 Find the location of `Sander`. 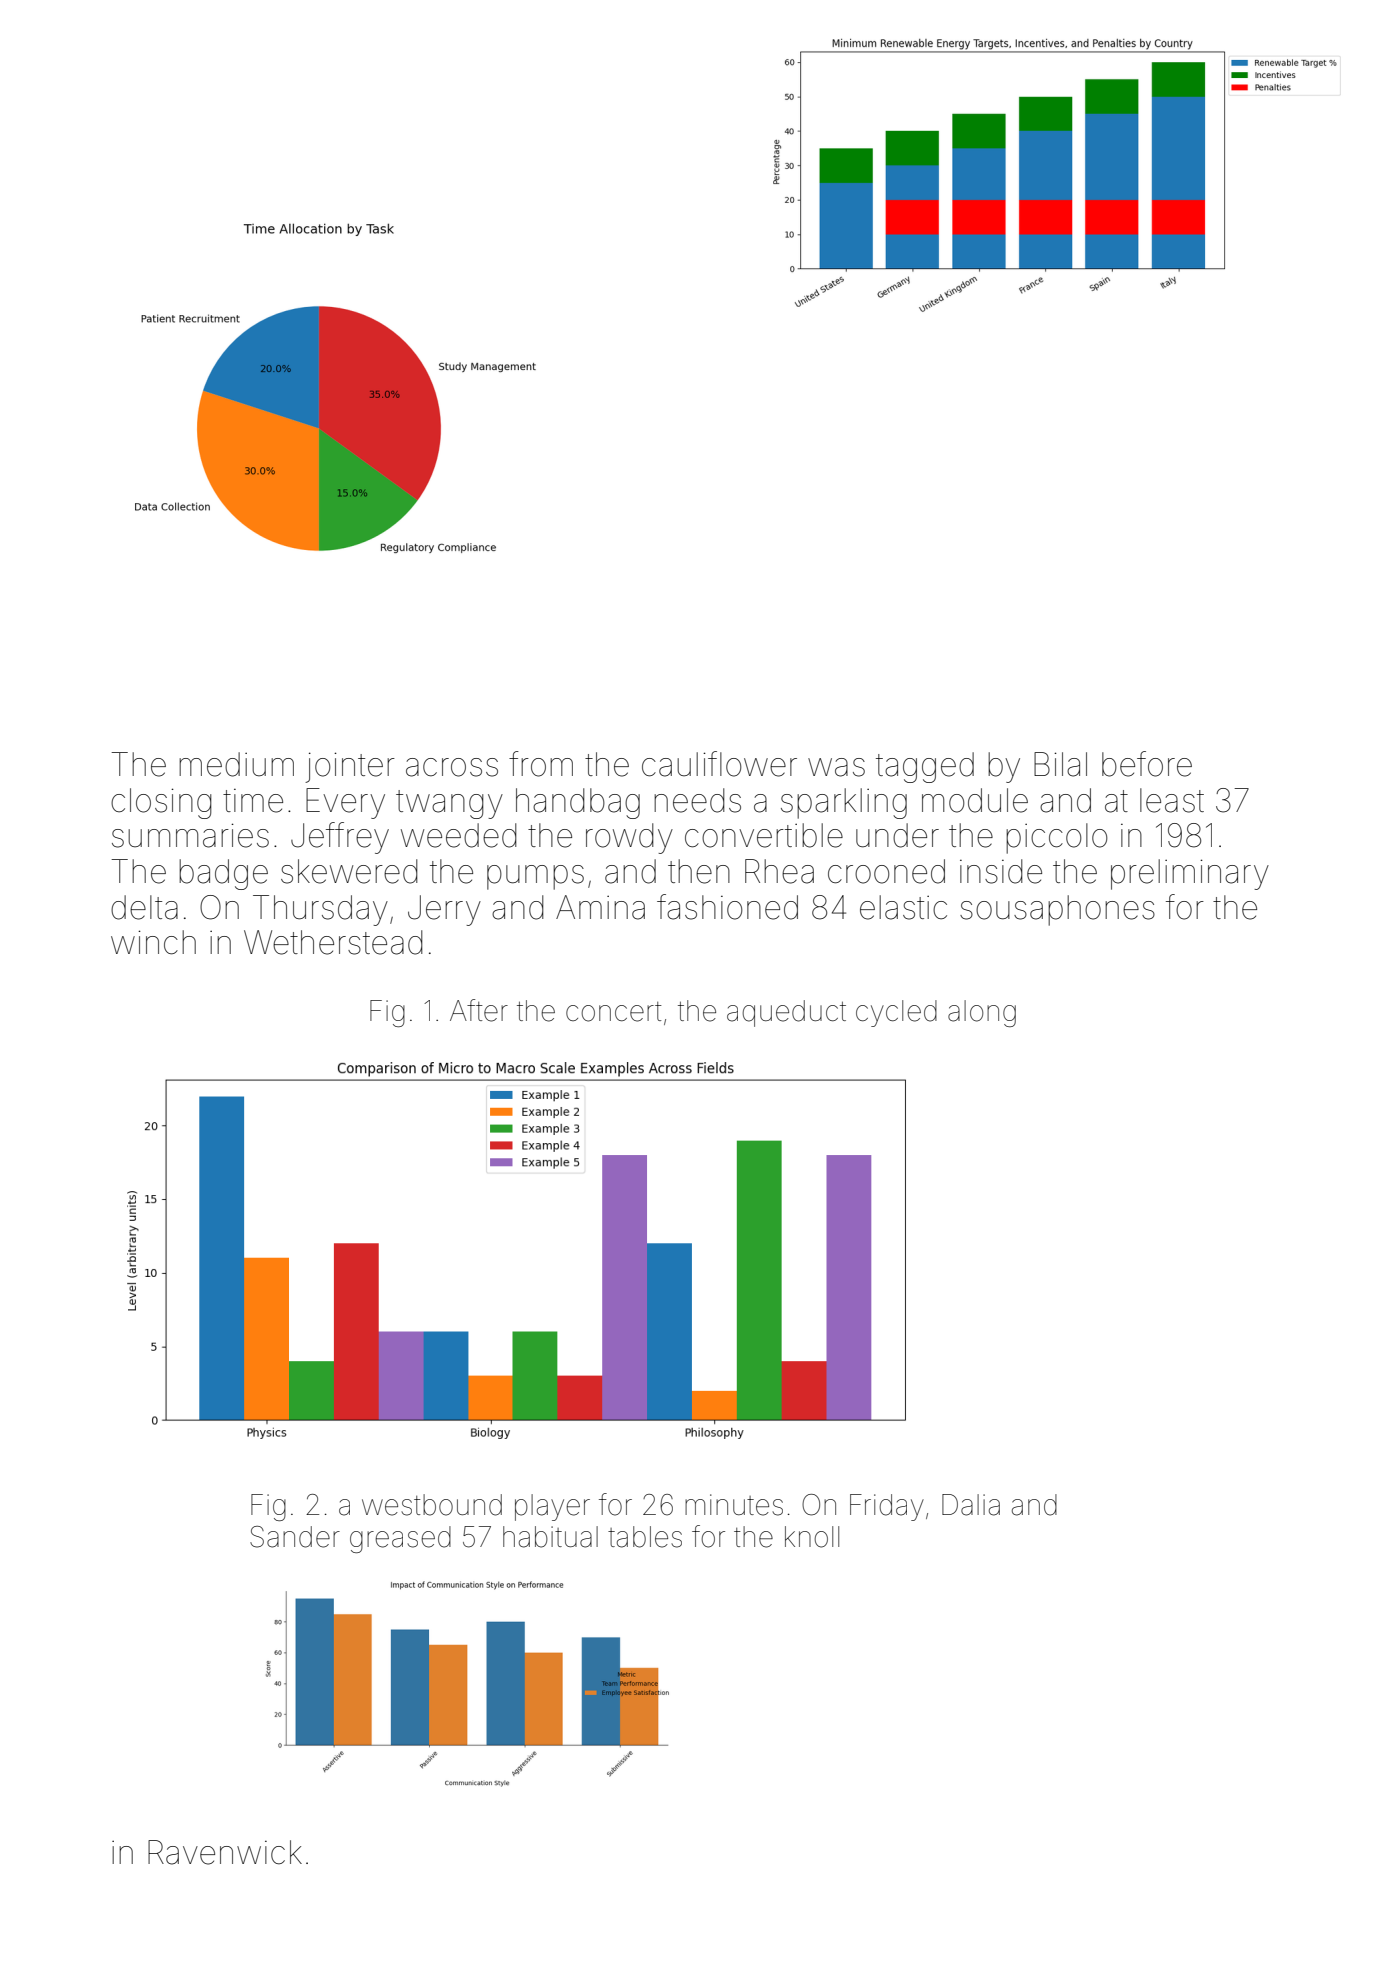

Sander is located at coordinates (295, 1537).
